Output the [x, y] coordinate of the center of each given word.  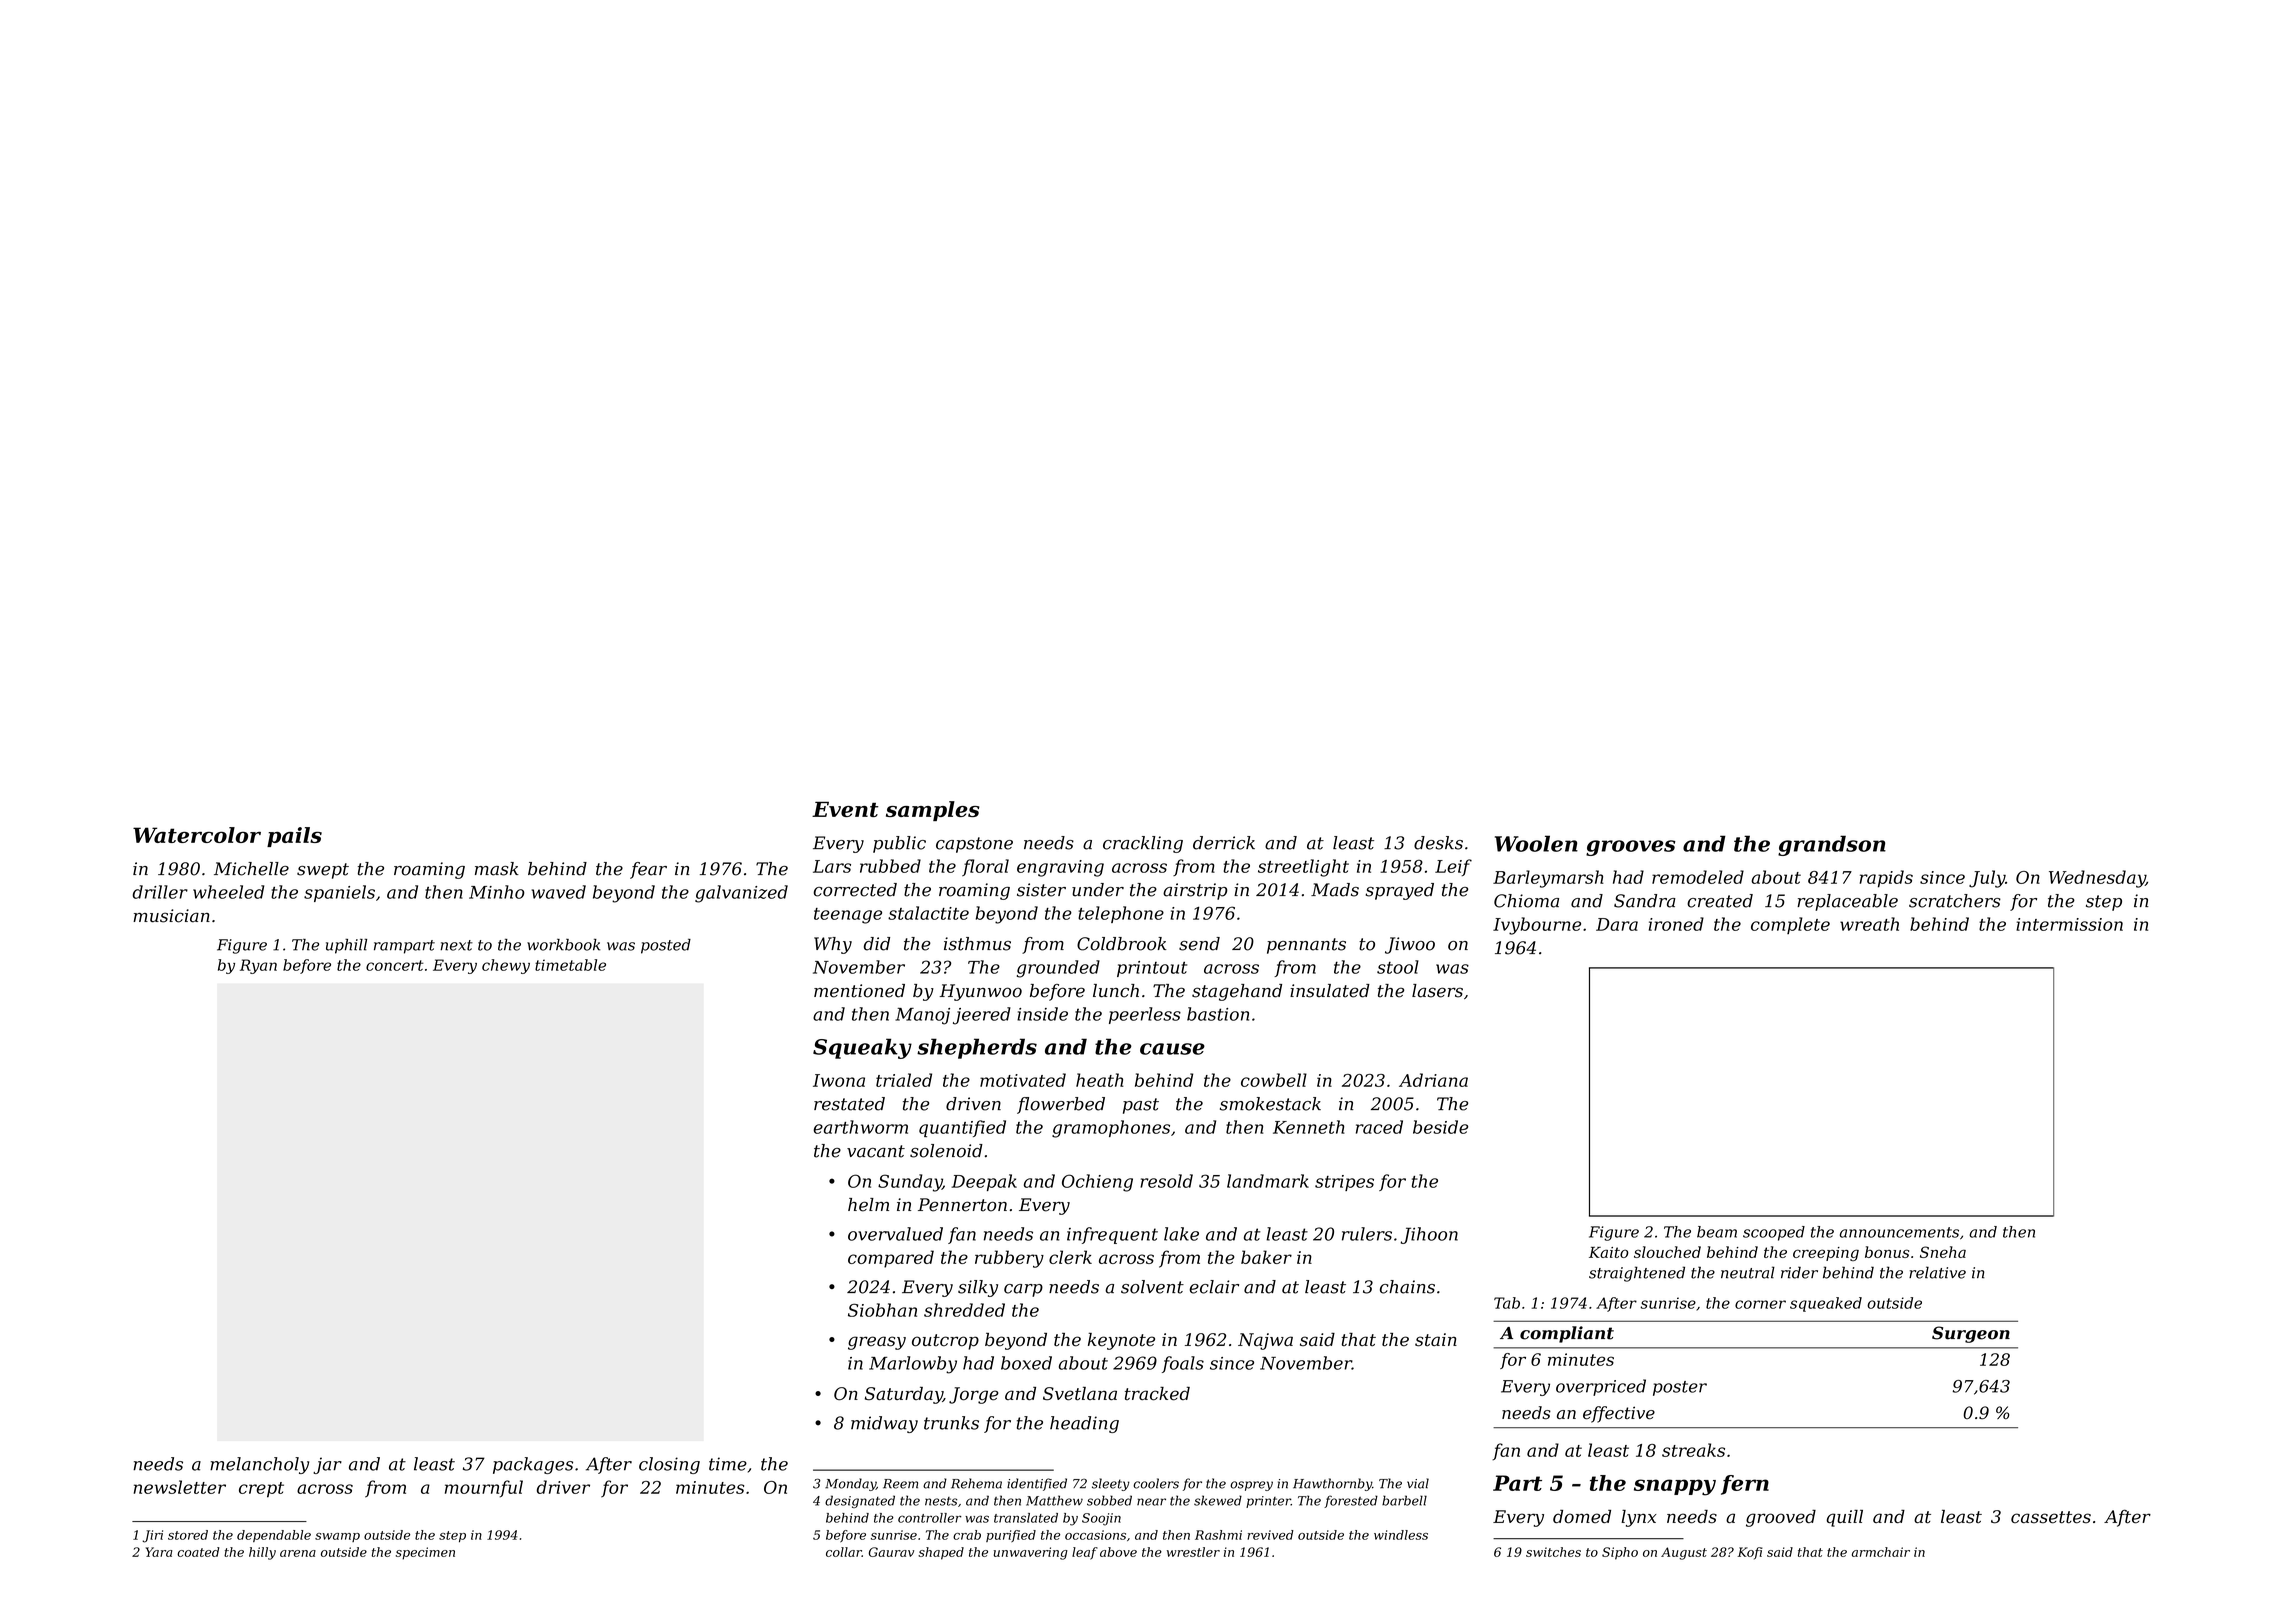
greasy [877, 1343]
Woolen [1536, 843]
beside [1440, 1127]
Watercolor [197, 835]
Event [845, 809]
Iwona [839, 1080]
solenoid [946, 1151]
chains [1407, 1287]
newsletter [180, 1487]
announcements [1899, 1232]
